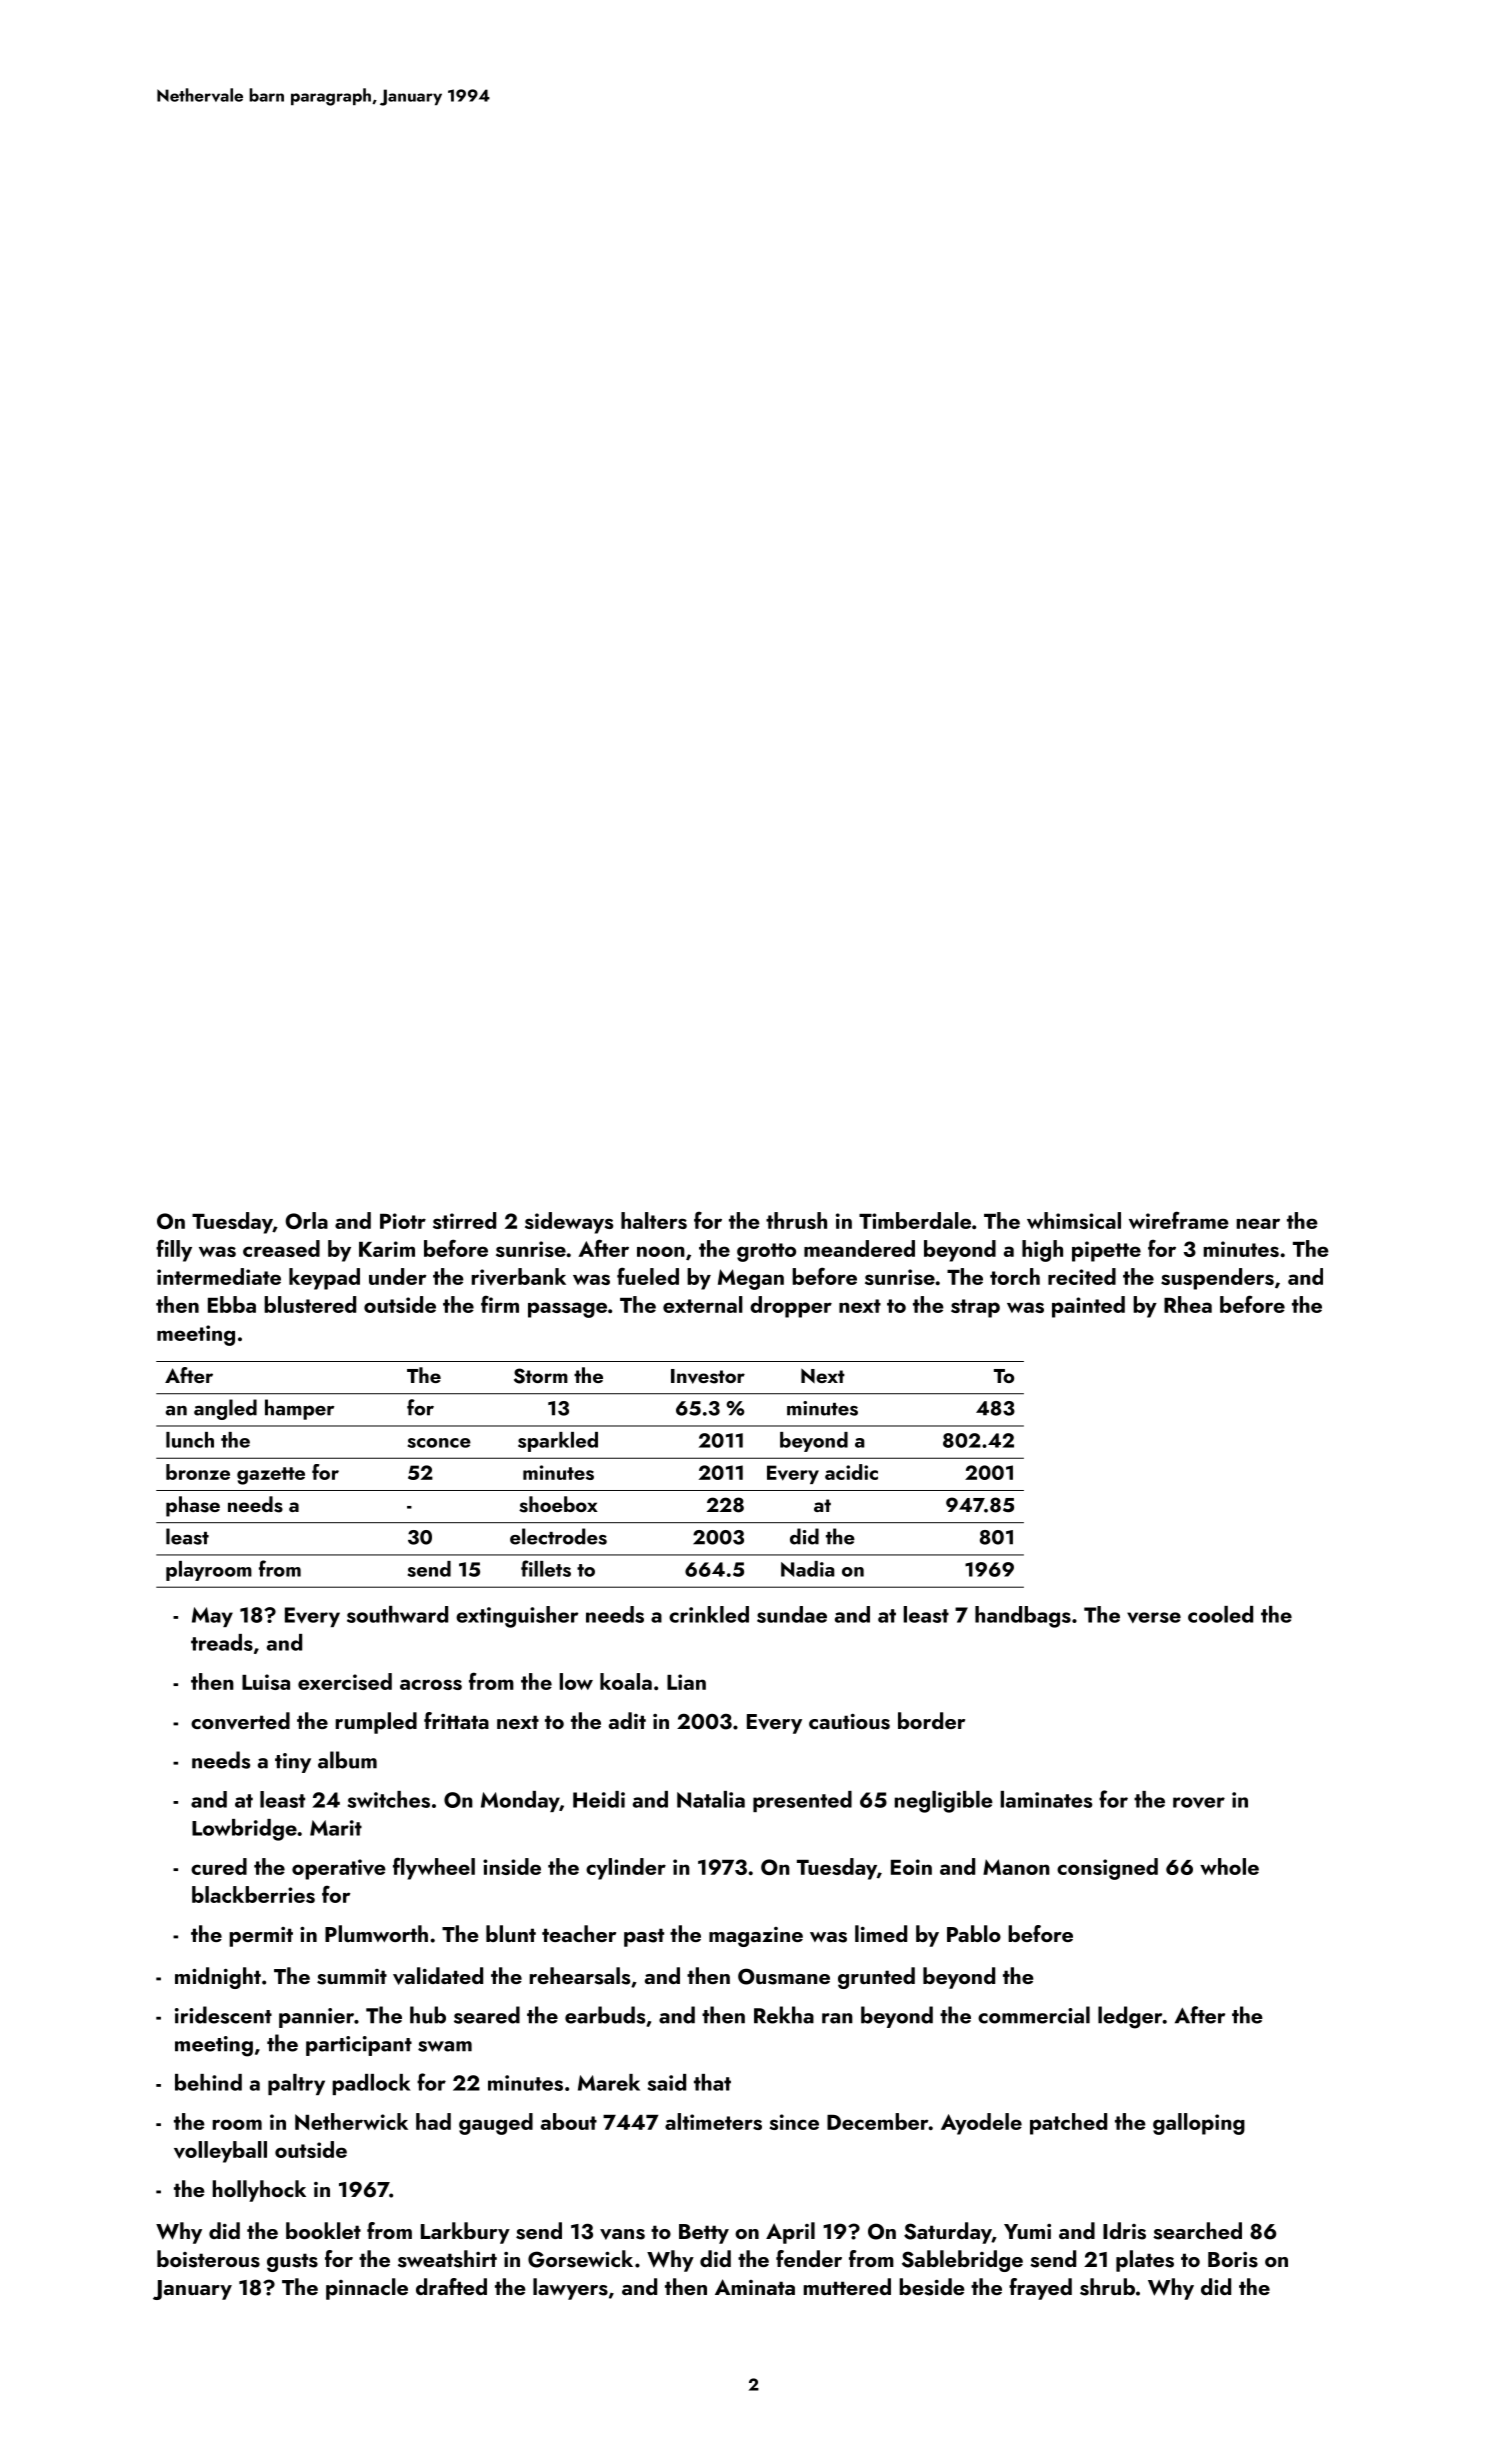 The image size is (1496, 2464). Describe the element at coordinates (709, 1614) in the screenshot. I see `crinkled` at that location.
